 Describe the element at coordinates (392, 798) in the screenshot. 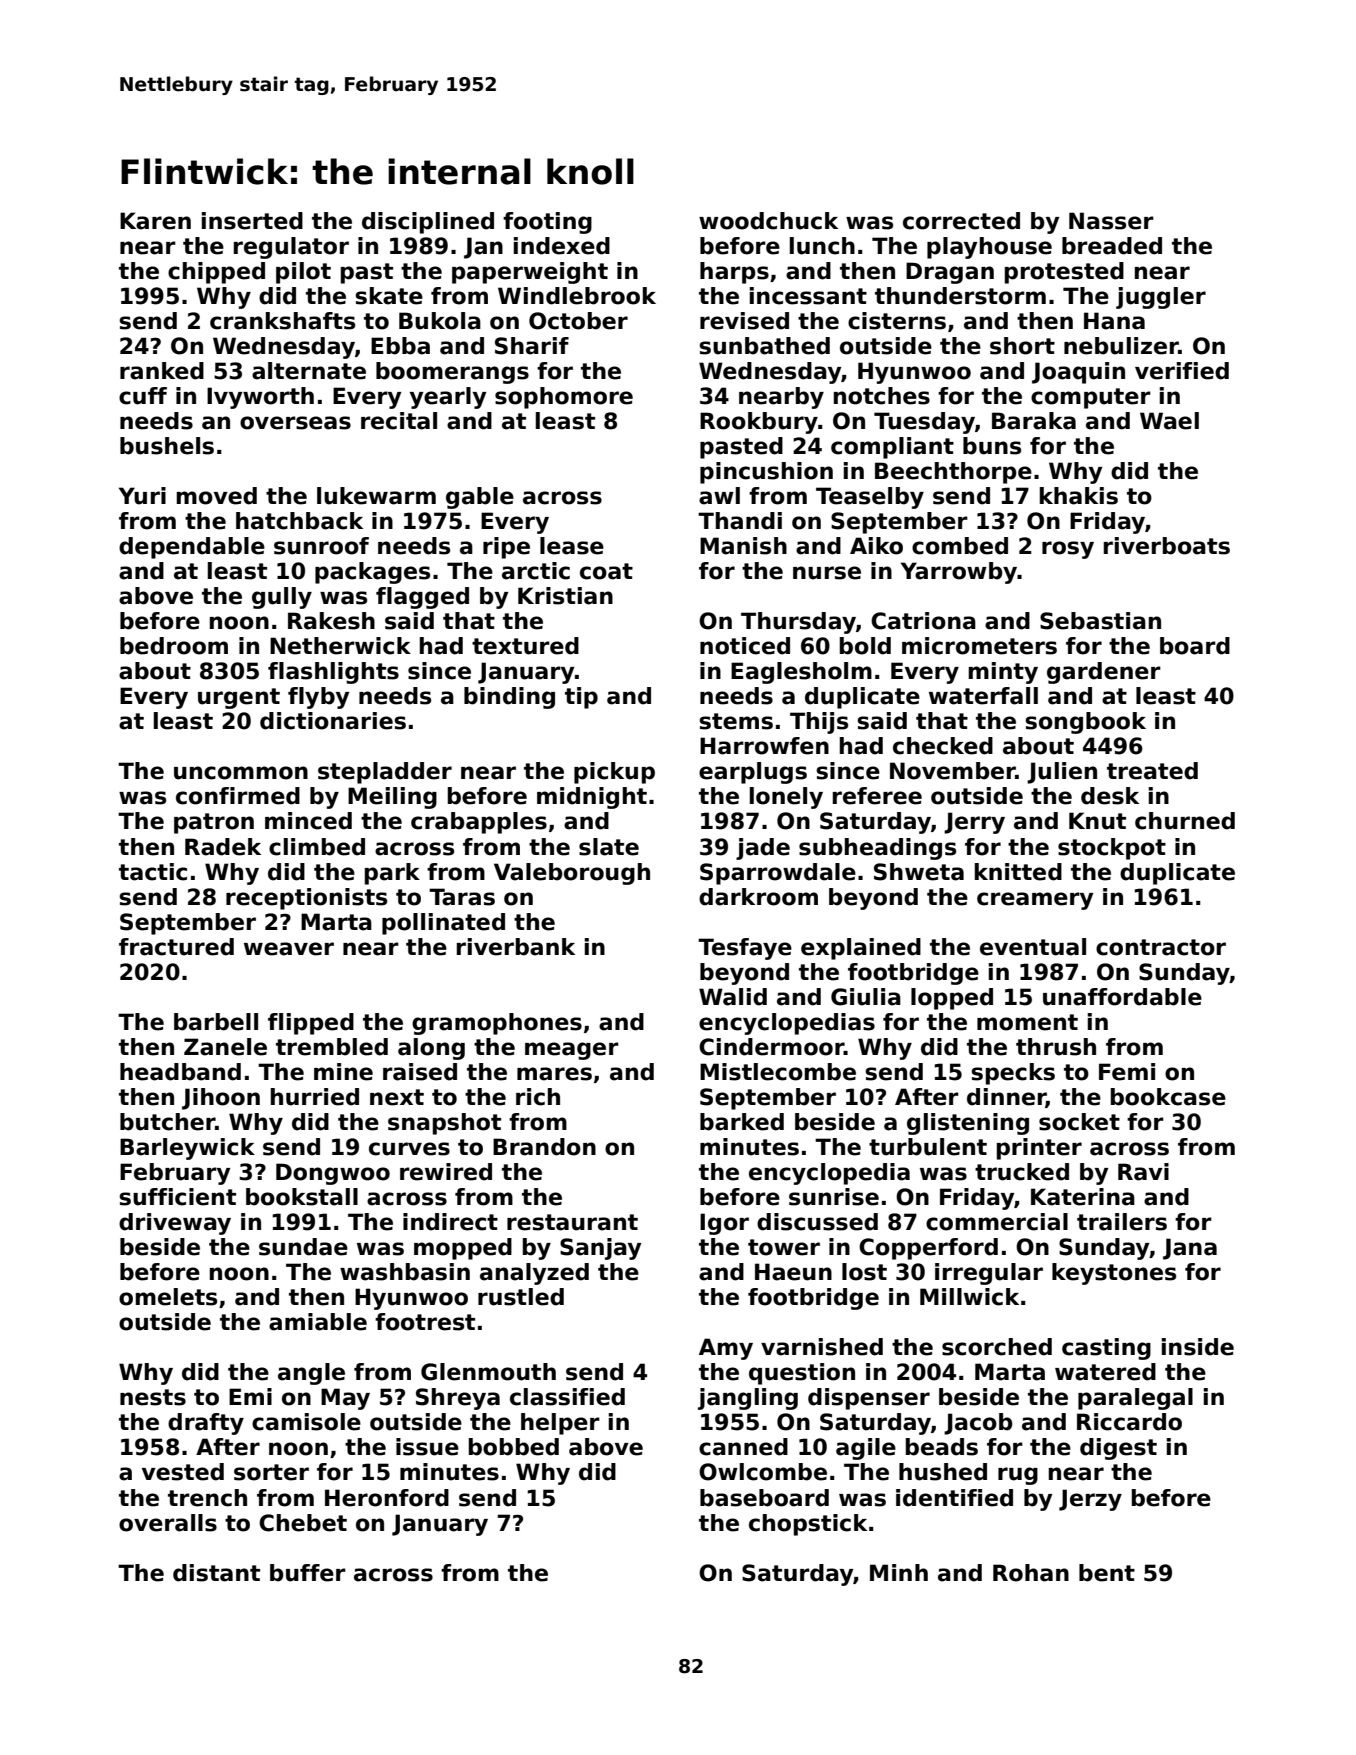

I see `Meiling` at that location.
